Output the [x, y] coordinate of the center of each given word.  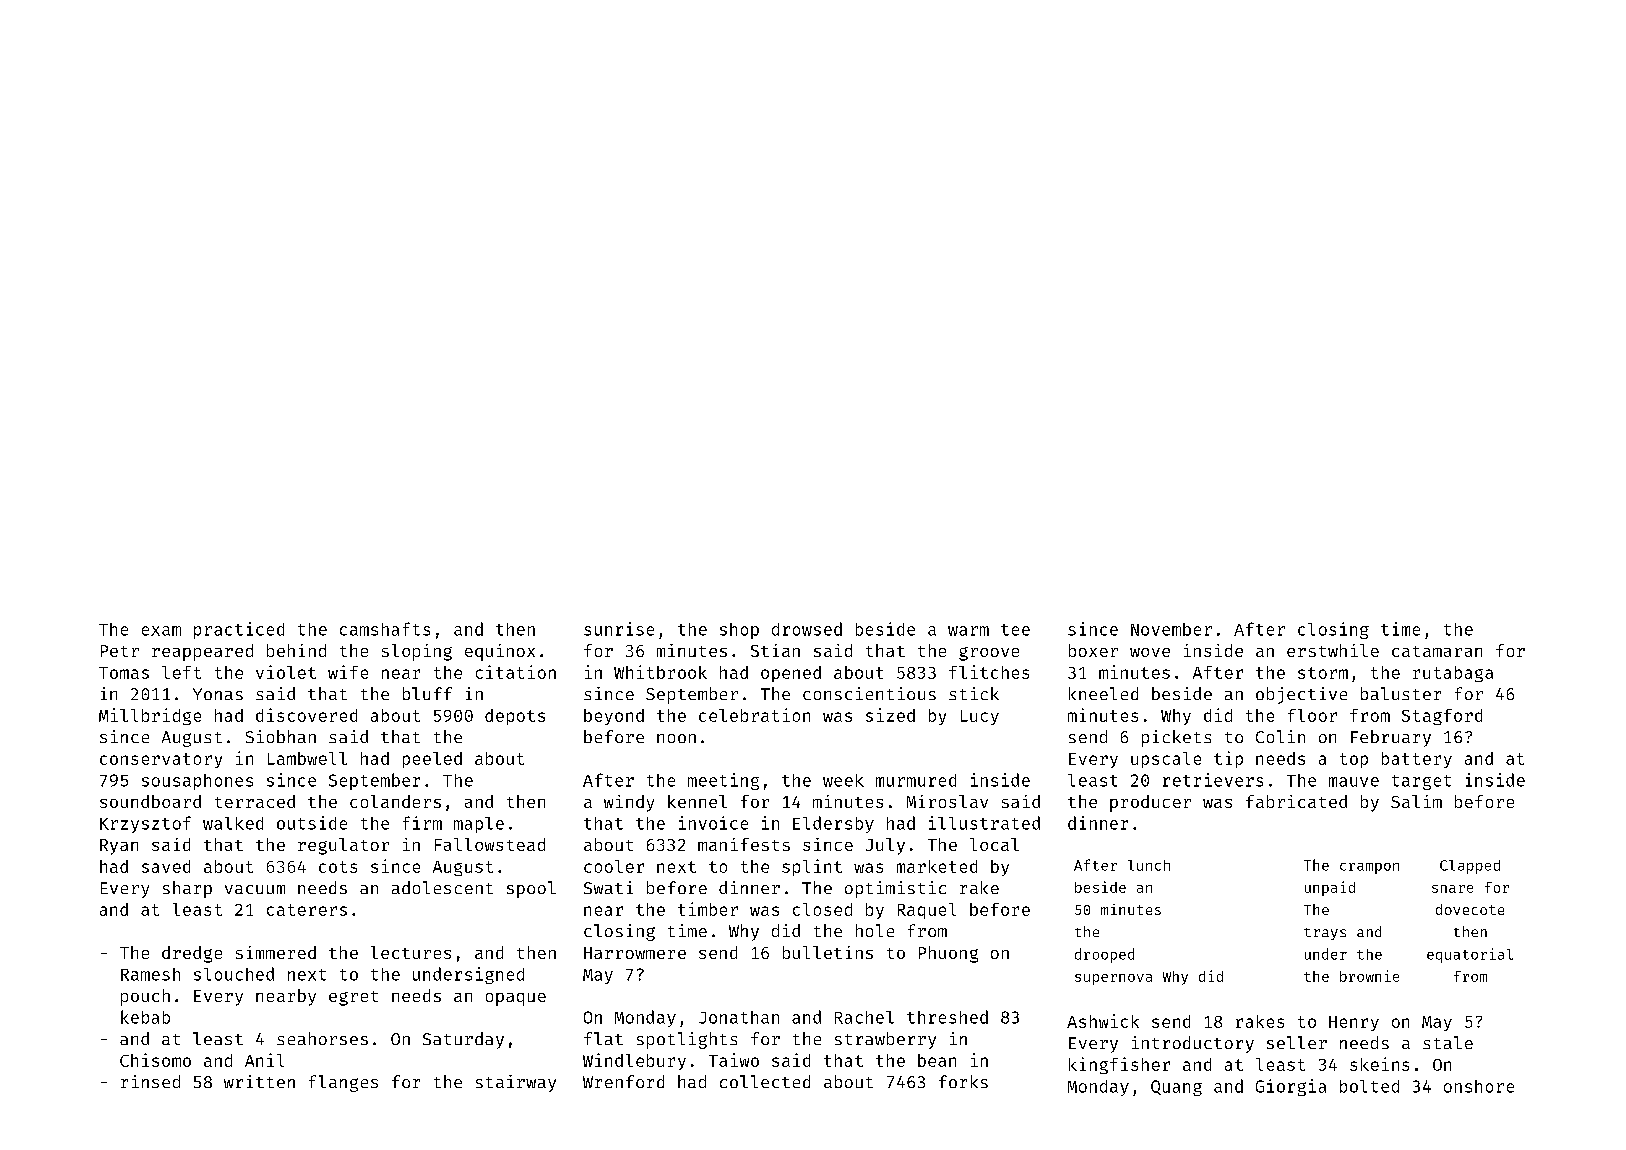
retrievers [1213, 780]
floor [1312, 715]
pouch [145, 997]
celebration [754, 715]
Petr [120, 651]
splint [812, 867]
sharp [187, 889]
